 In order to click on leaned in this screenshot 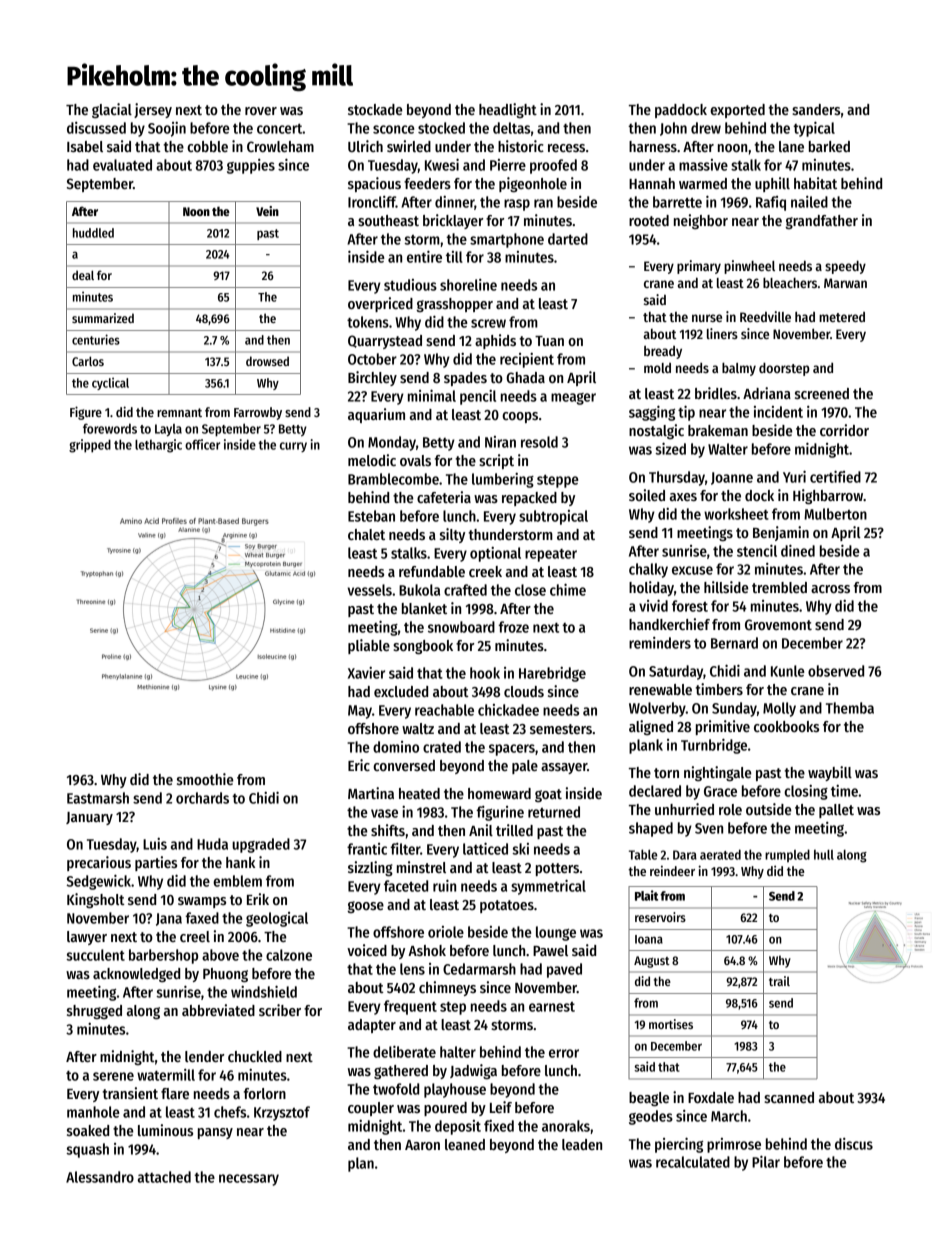, I will do `click(465, 1144)`.
